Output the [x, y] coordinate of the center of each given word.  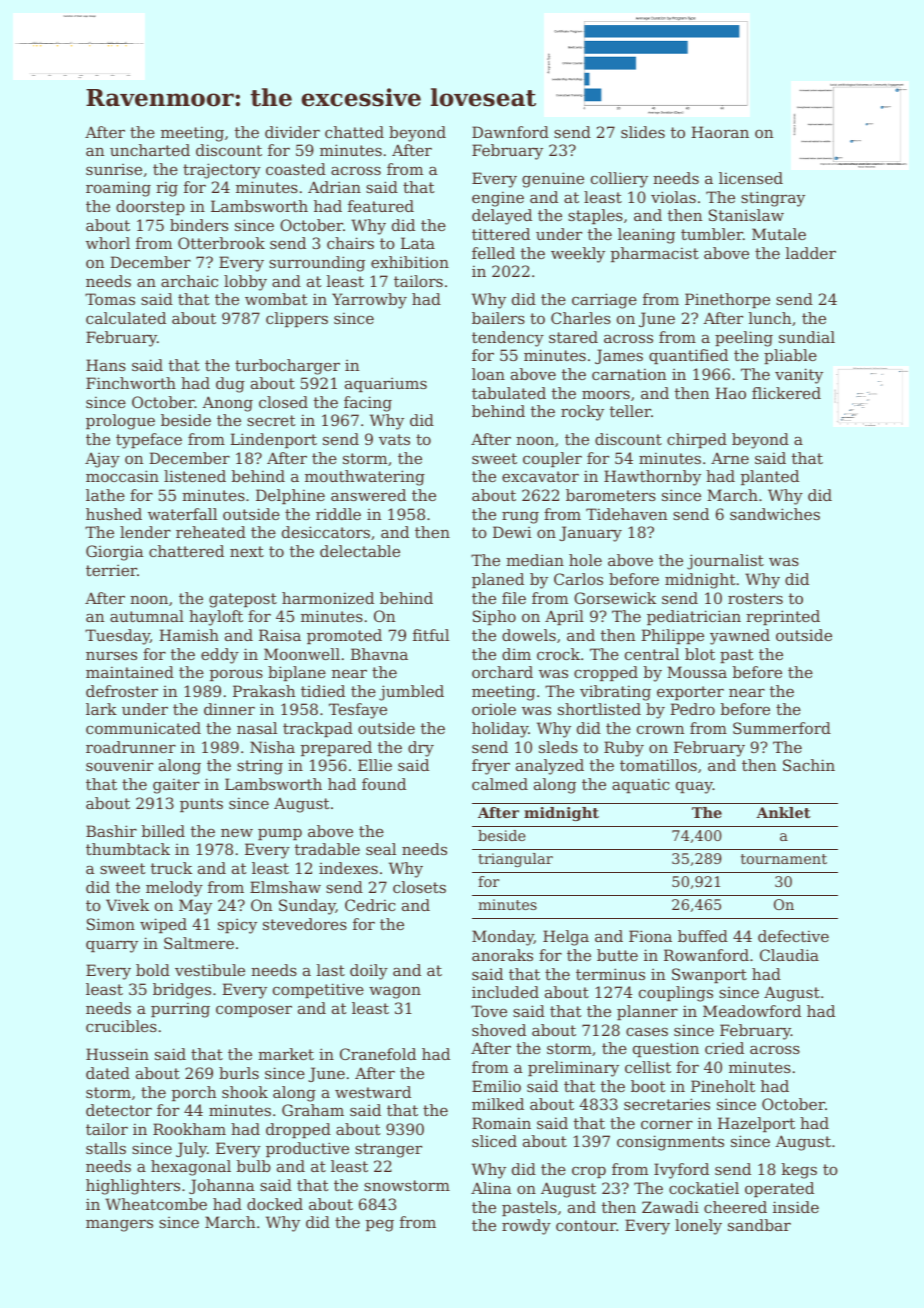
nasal [257, 728]
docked [275, 1204]
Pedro [692, 709]
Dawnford [510, 132]
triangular [515, 860]
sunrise [114, 169]
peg [380, 1225]
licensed [751, 178]
